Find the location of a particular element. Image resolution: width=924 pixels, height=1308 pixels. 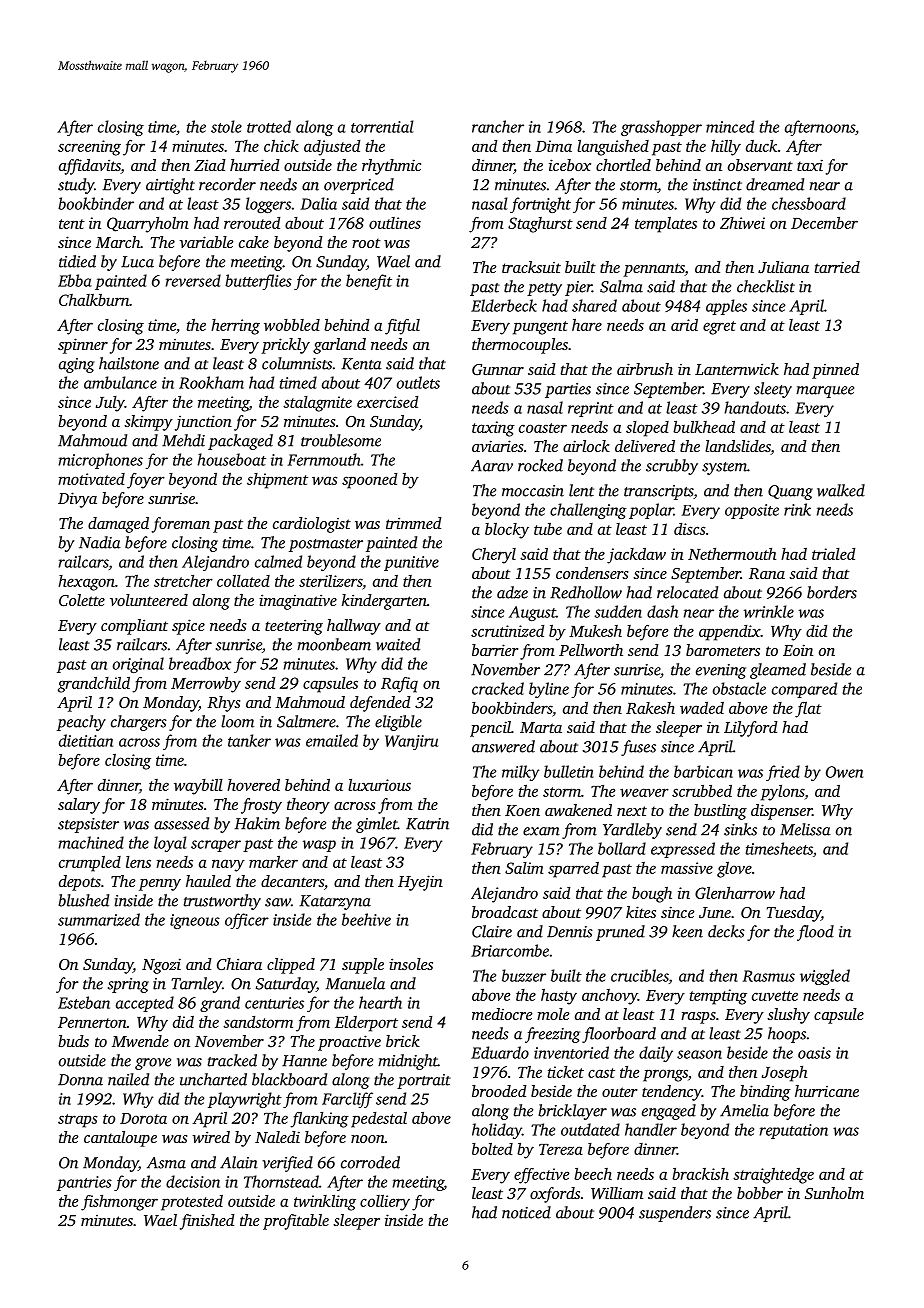

spring is located at coordinates (128, 985).
